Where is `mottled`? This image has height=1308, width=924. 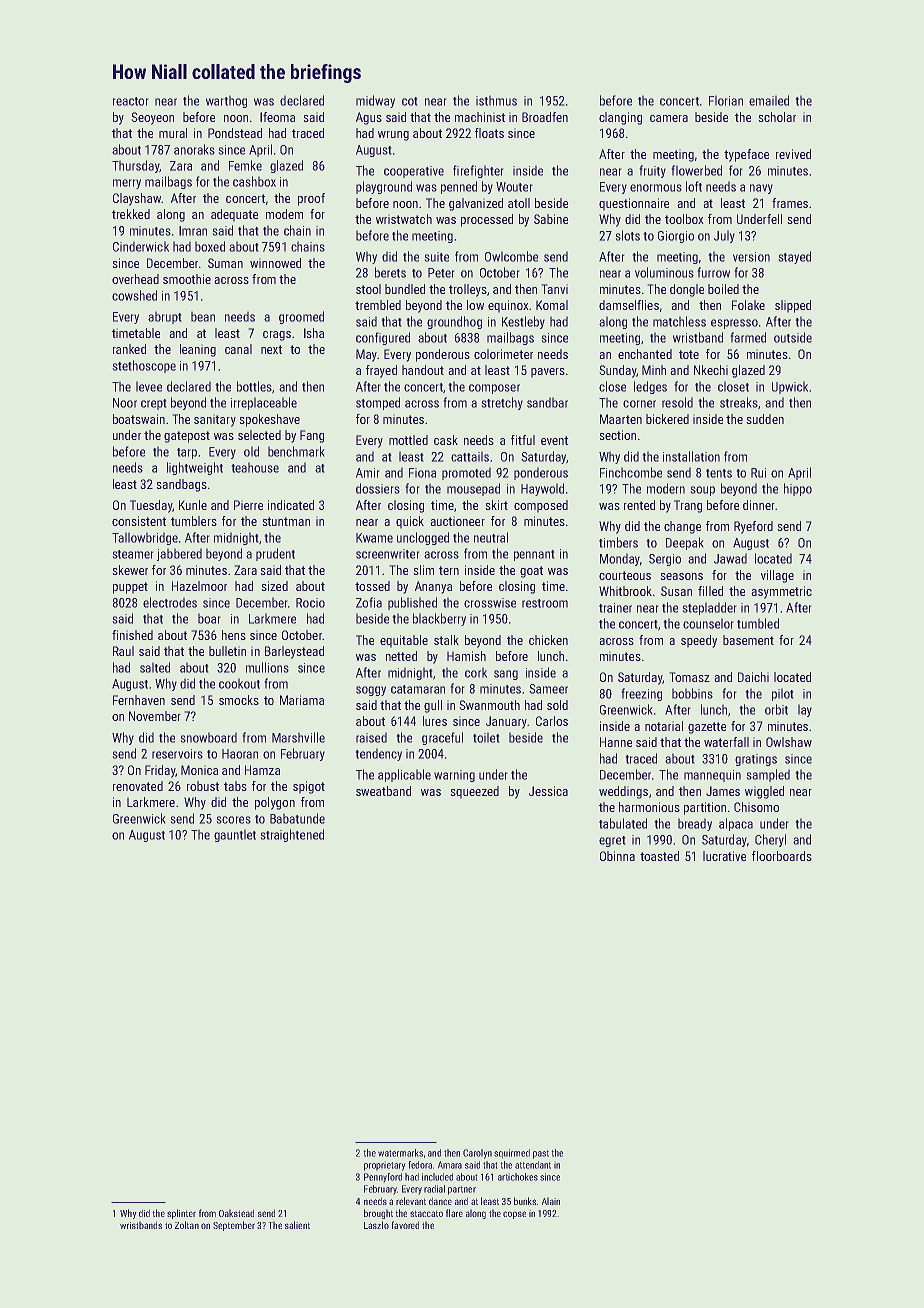
mottled is located at coordinates (408, 440).
